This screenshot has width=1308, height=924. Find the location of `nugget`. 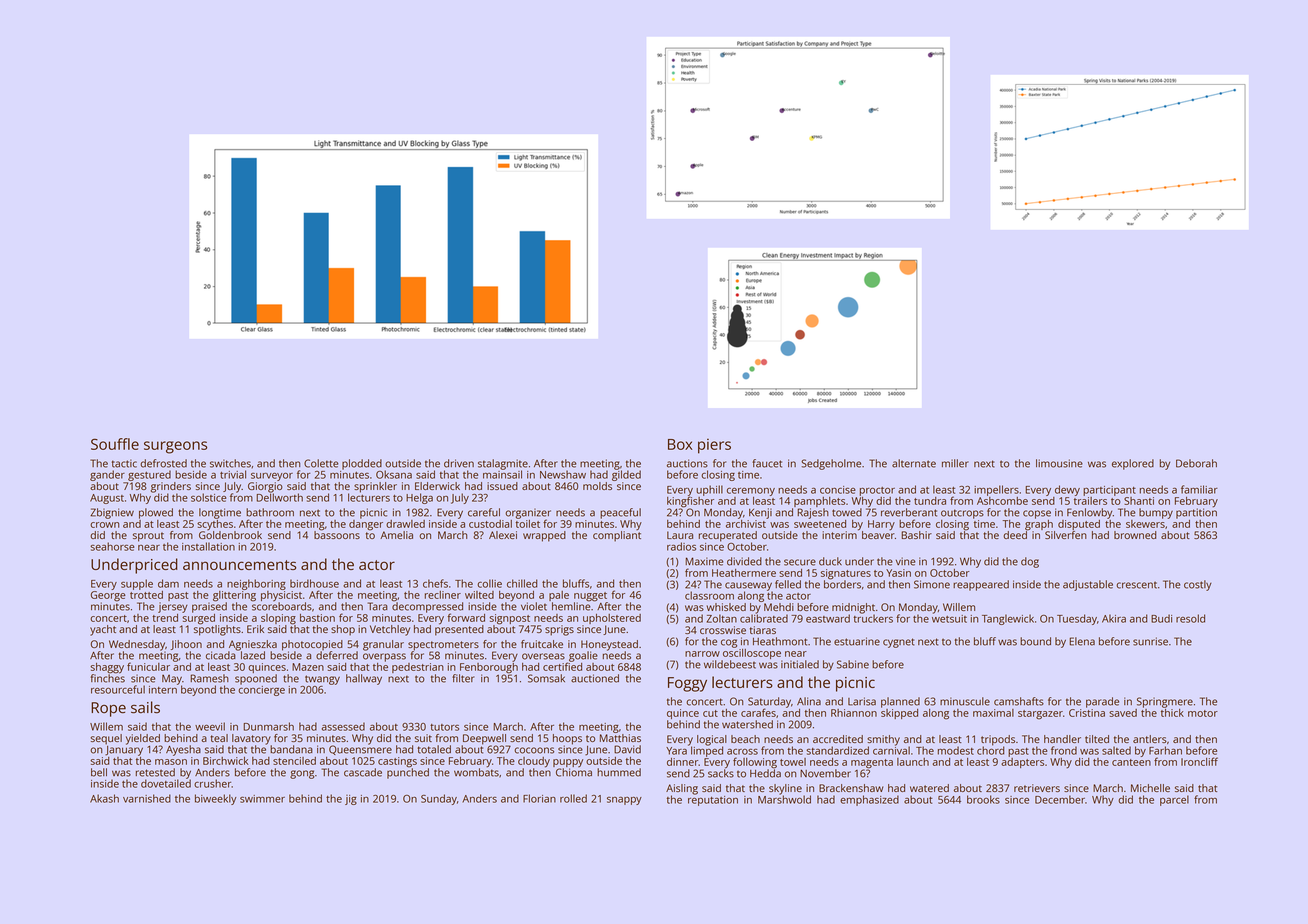

nugget is located at coordinates (590, 597).
